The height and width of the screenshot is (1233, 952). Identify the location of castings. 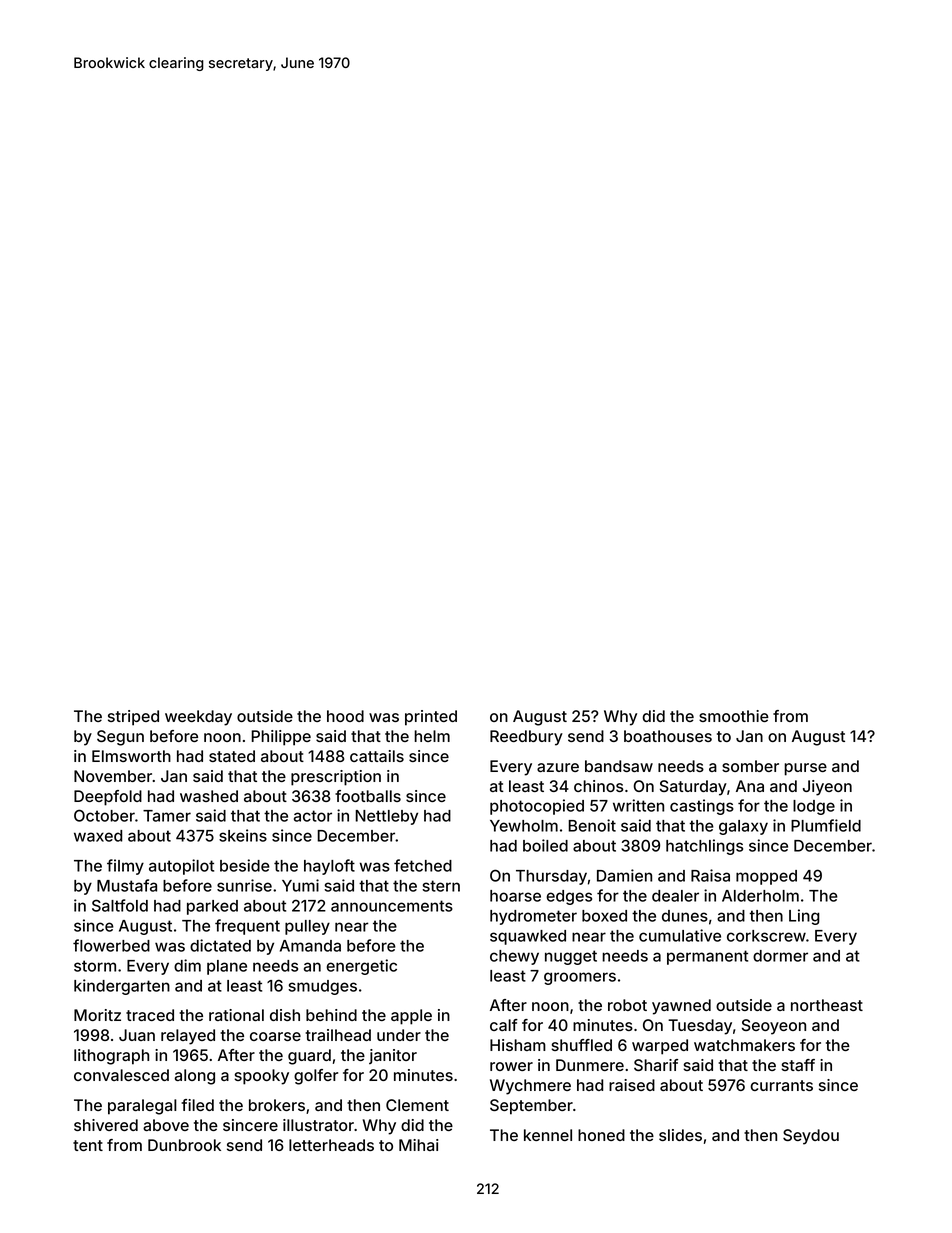
(702, 807).
